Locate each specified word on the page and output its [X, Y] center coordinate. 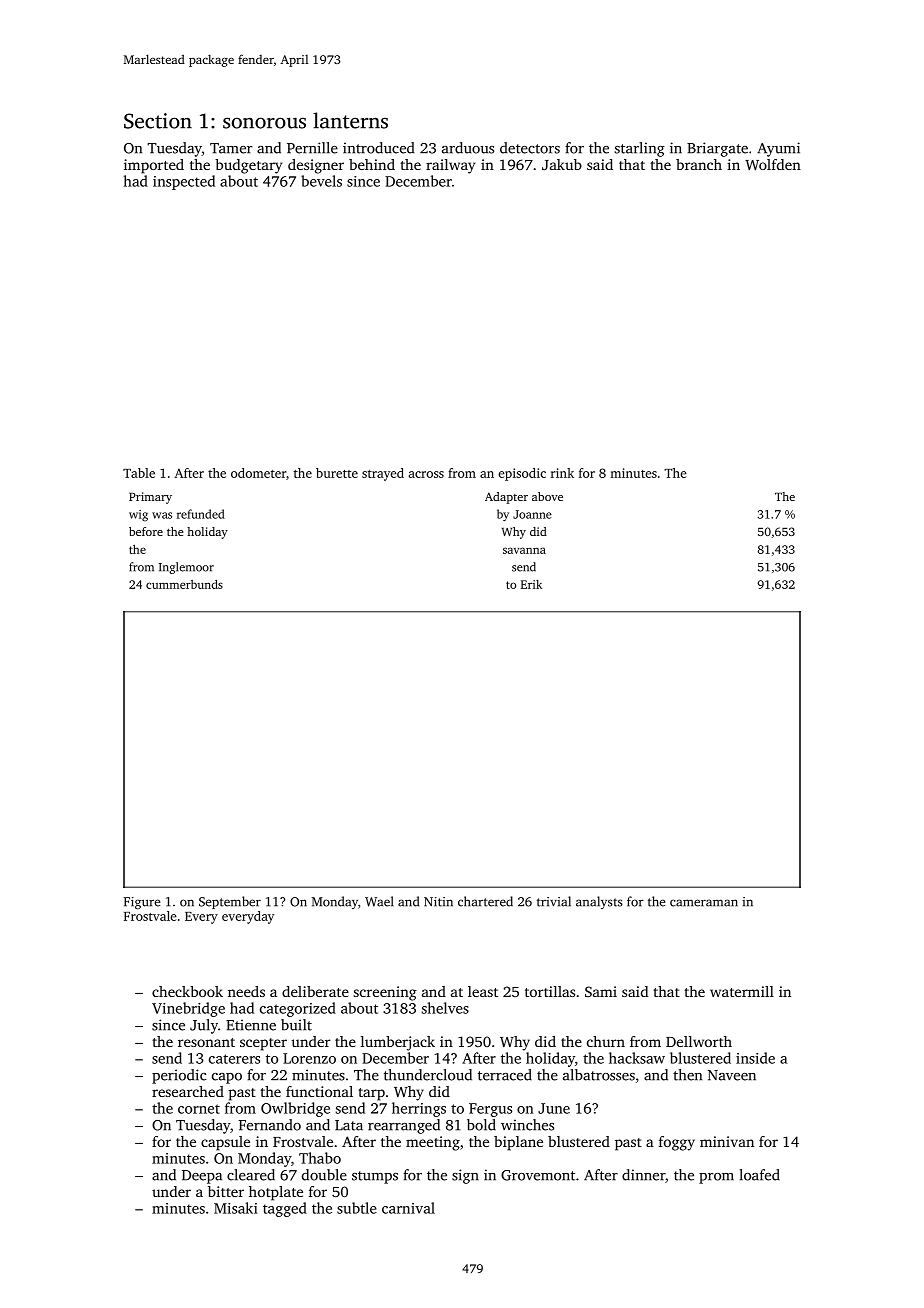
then [687, 1075]
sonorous [264, 123]
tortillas [550, 991]
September [230, 902]
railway [450, 166]
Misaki [236, 1208]
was [162, 515]
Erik [531, 584]
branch [699, 164]
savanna [524, 550]
